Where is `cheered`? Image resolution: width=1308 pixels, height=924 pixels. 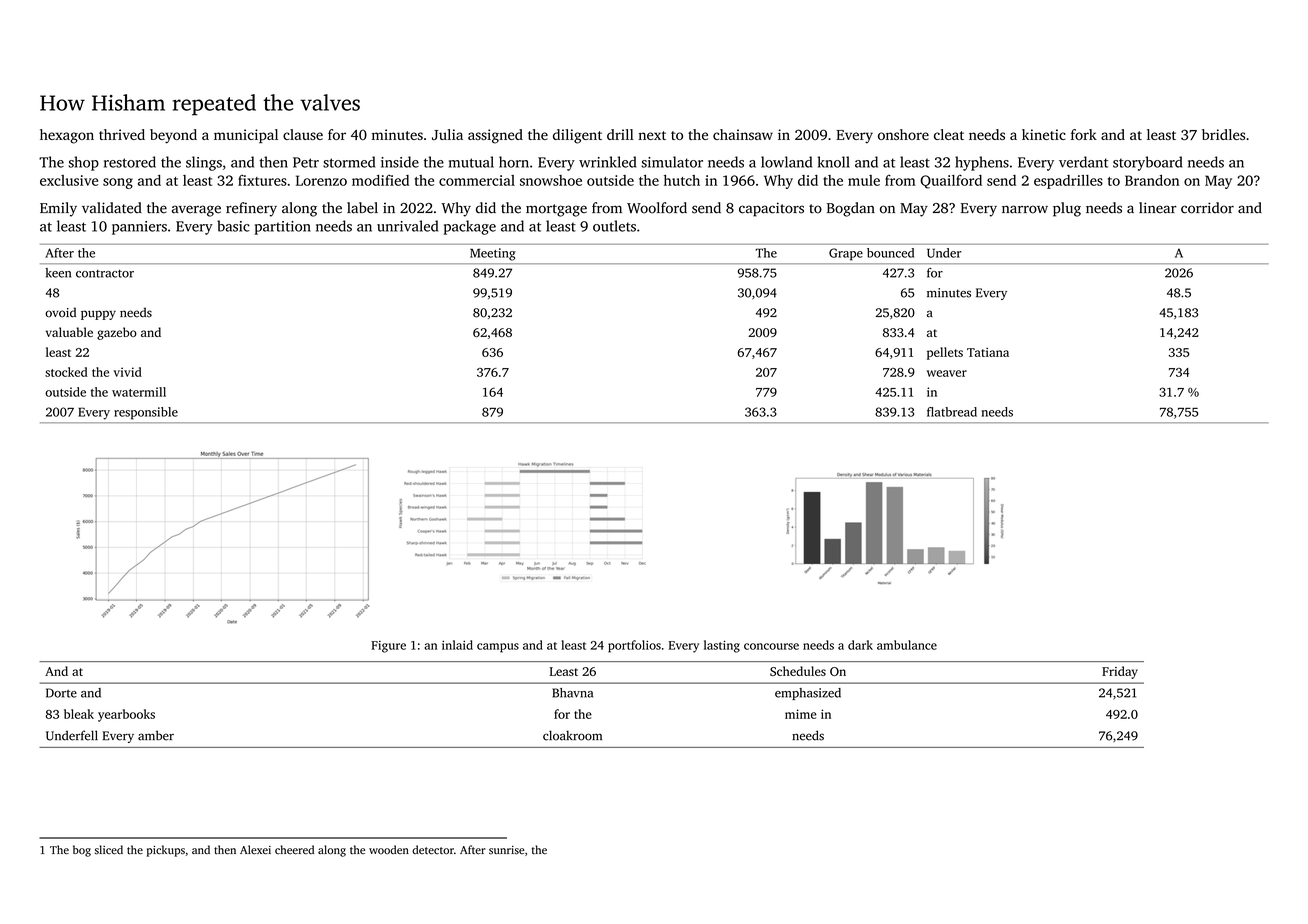
cheered is located at coordinates (294, 850).
